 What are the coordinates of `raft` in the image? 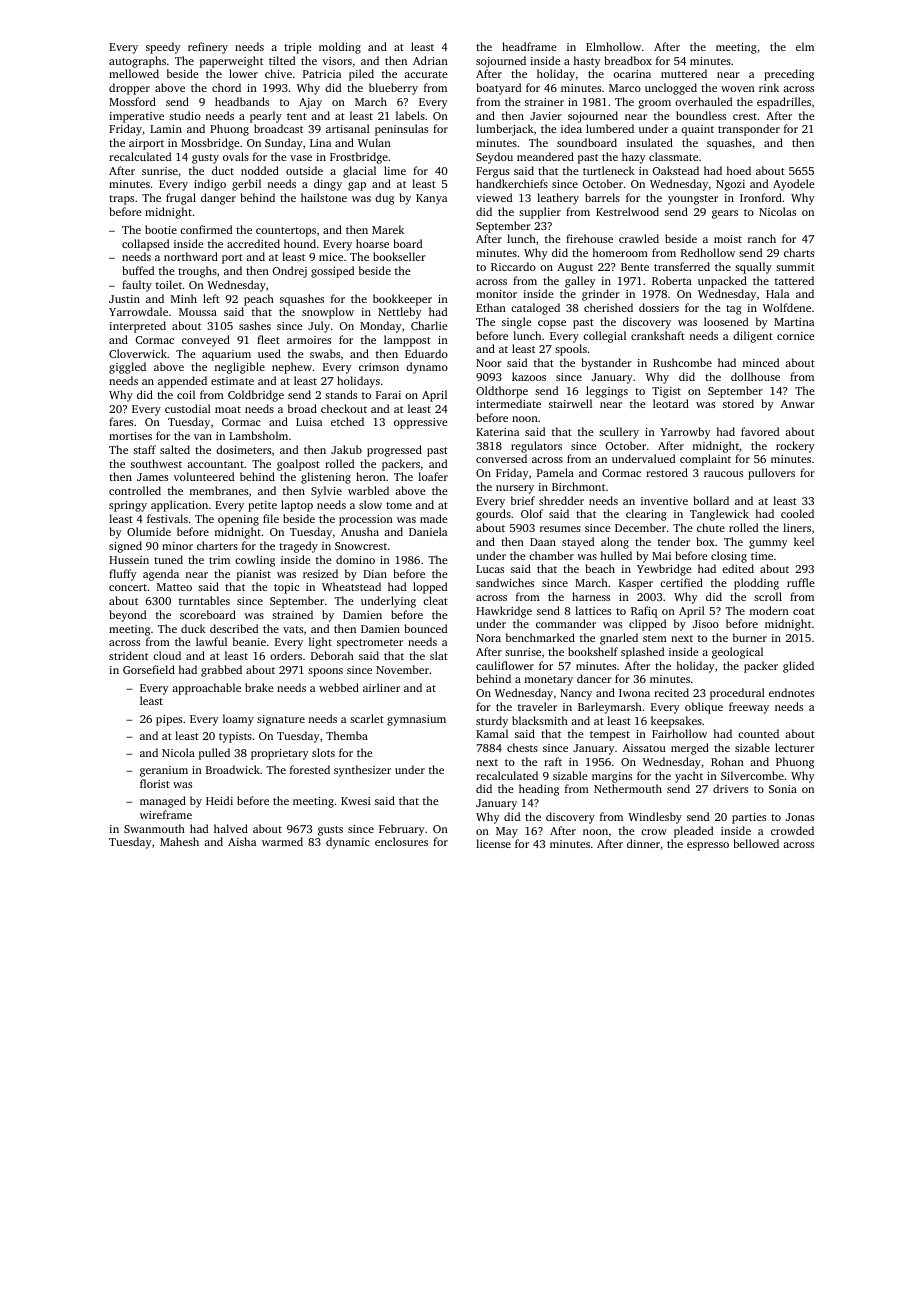 It's located at (553, 761).
